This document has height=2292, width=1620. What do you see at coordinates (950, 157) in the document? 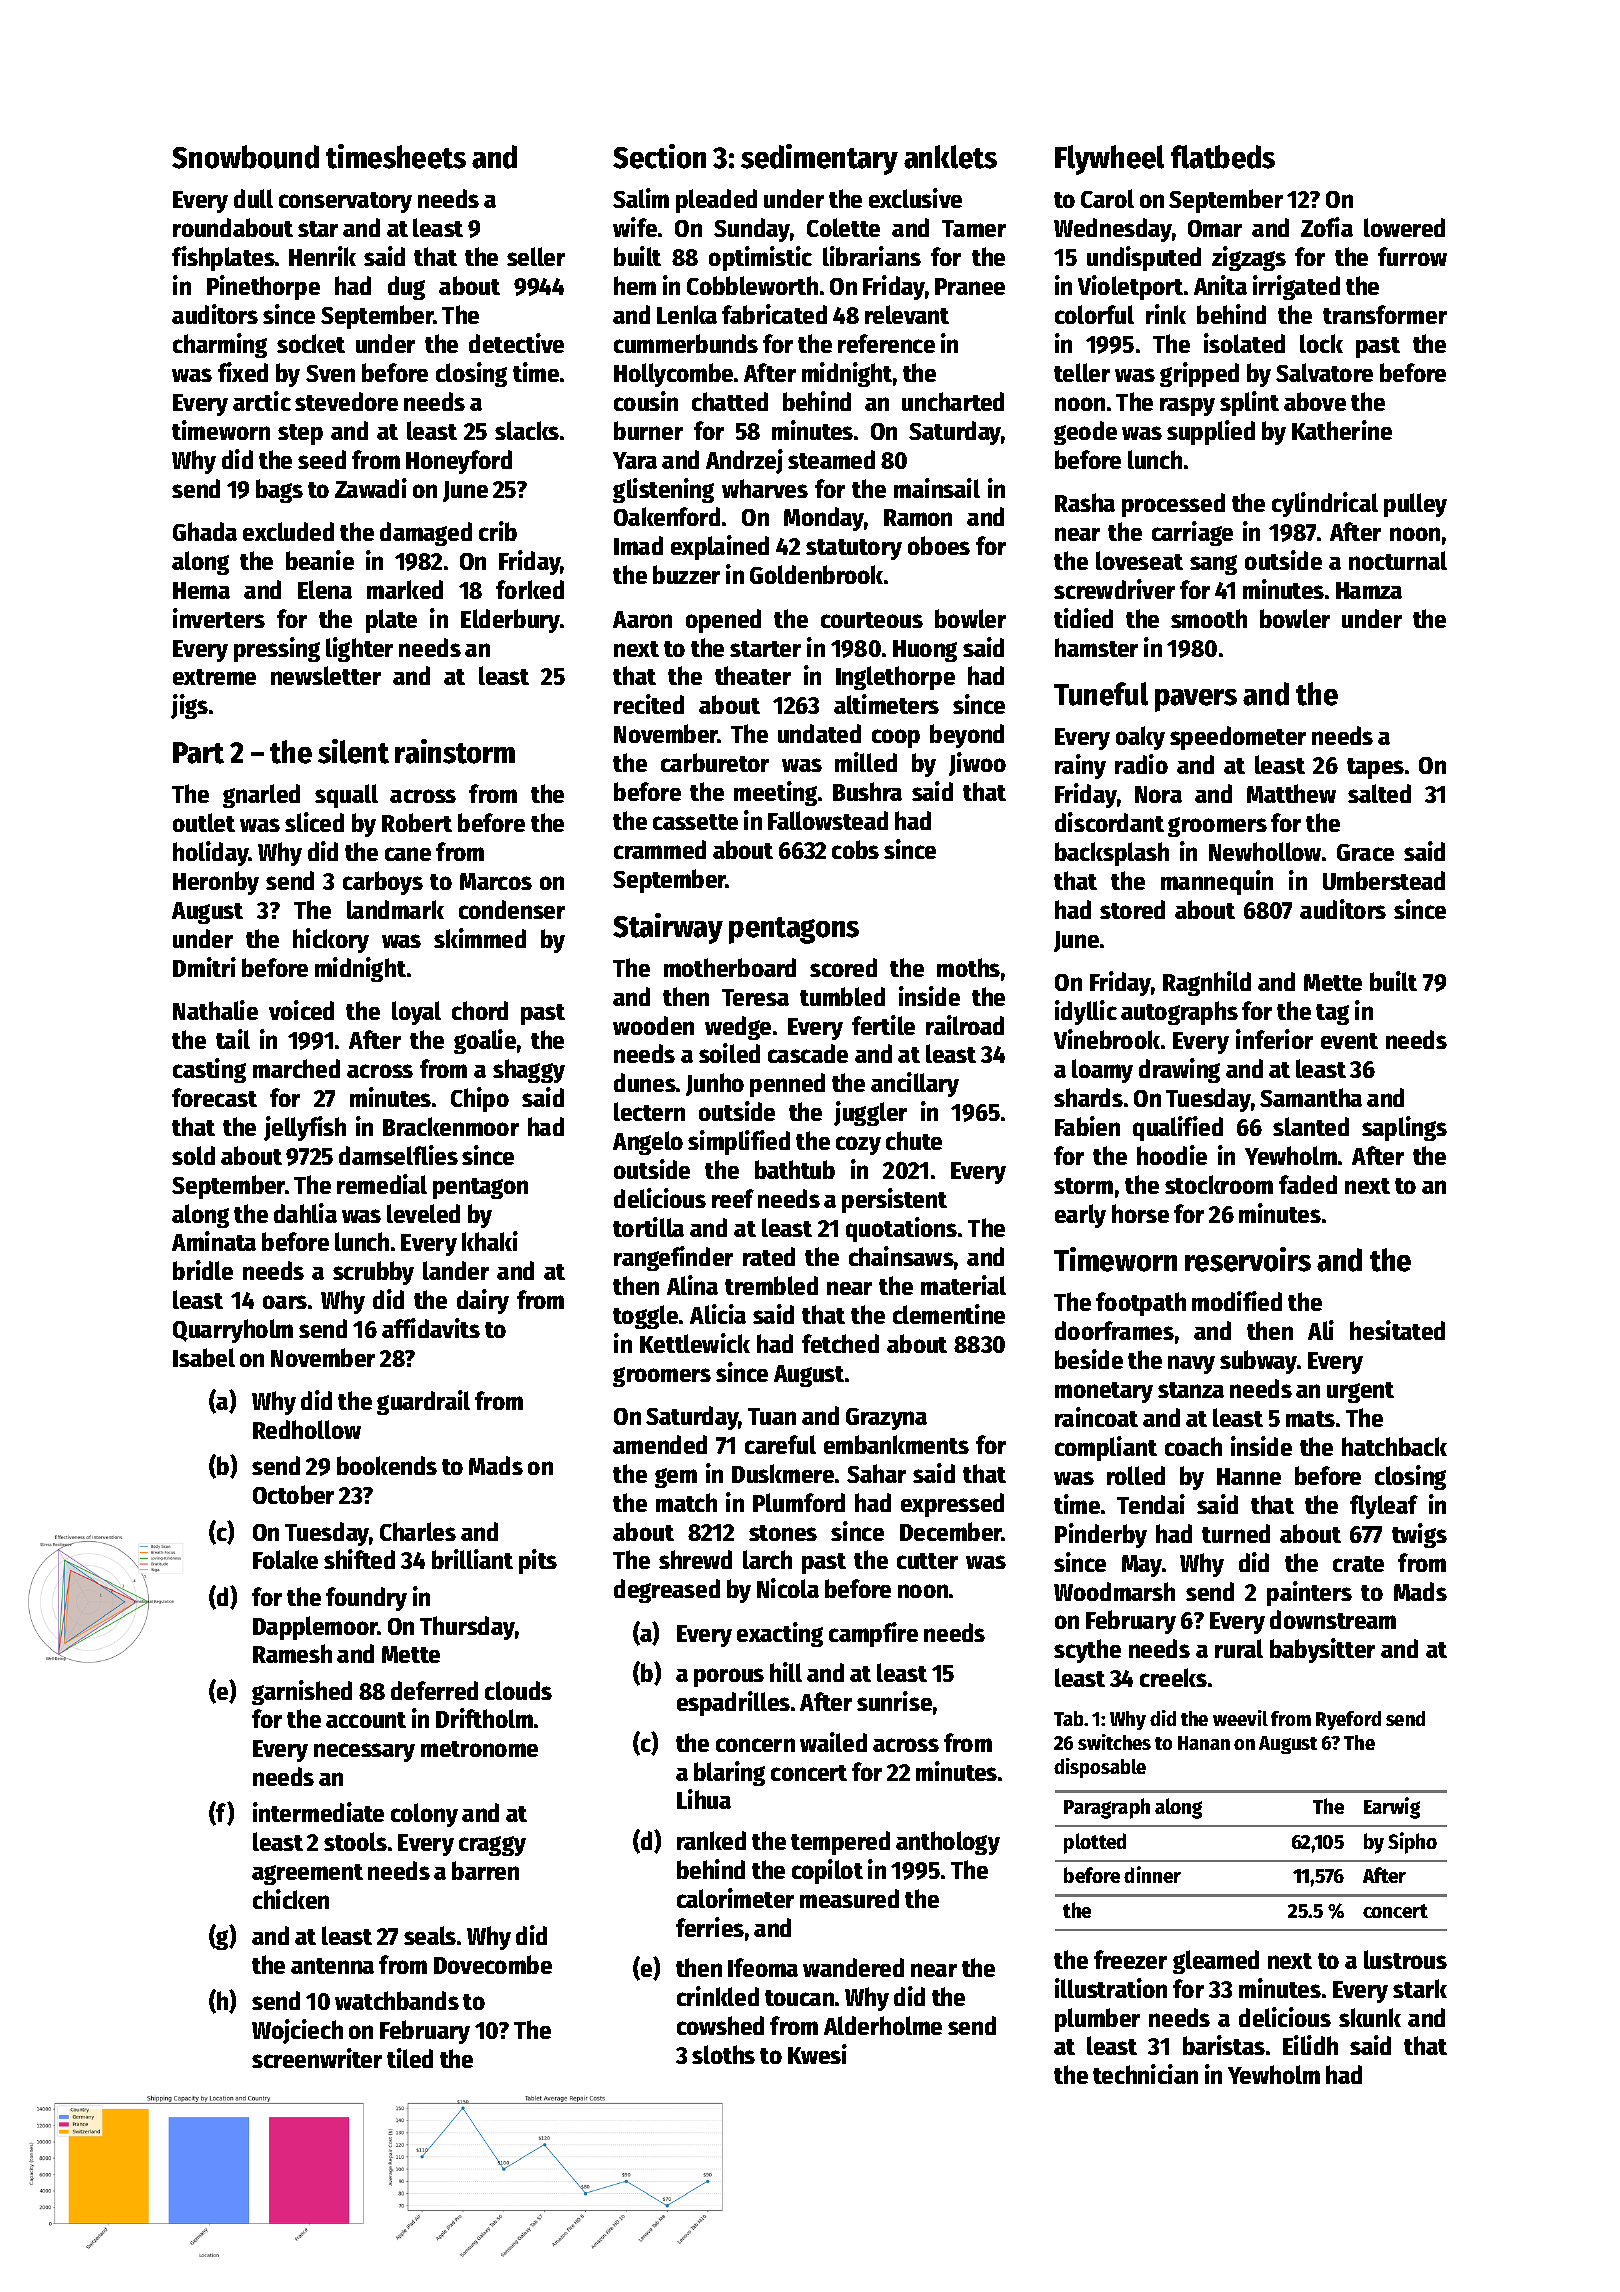
I see `anklets` at bounding box center [950, 157].
